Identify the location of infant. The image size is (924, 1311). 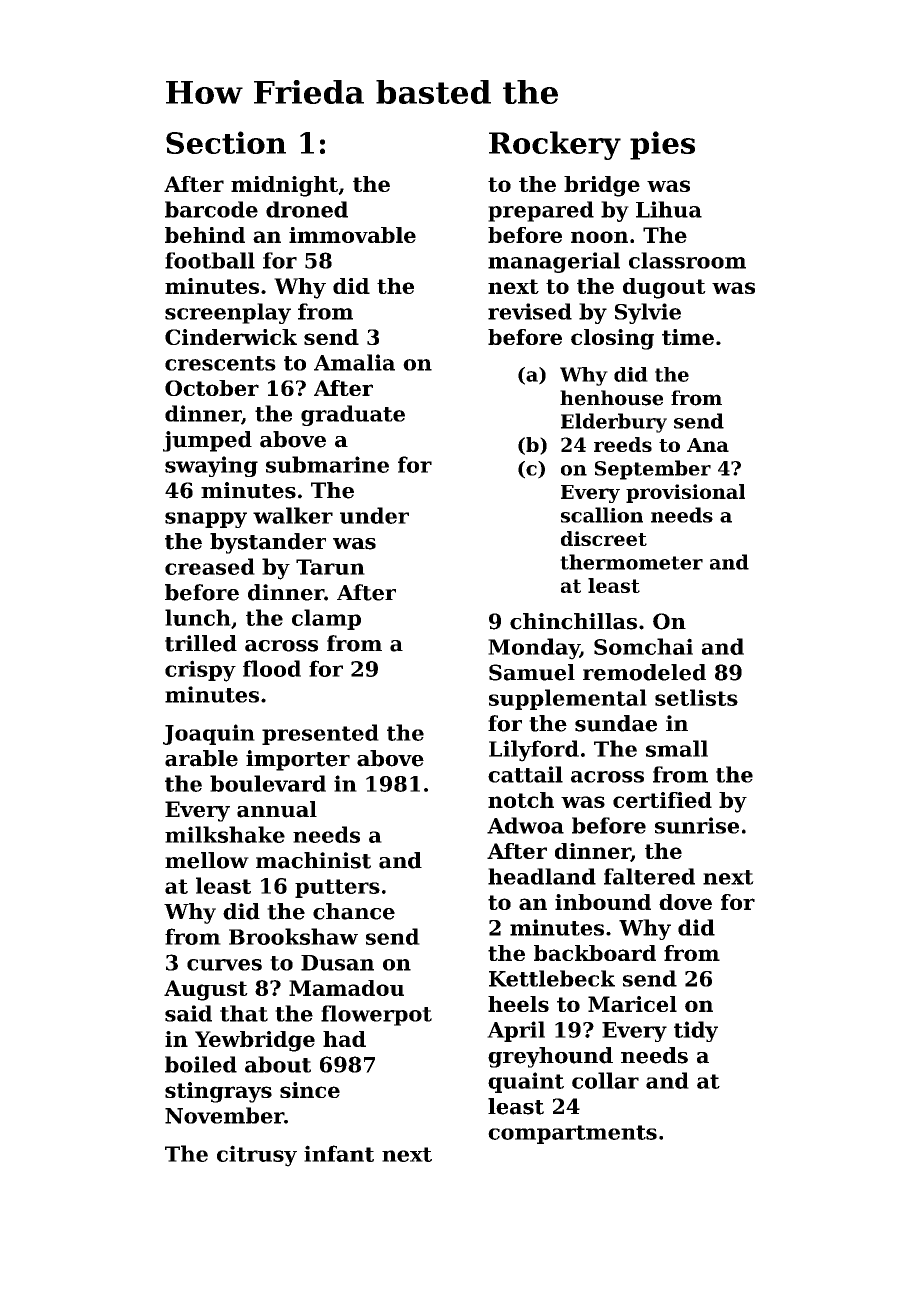
(339, 1153).
